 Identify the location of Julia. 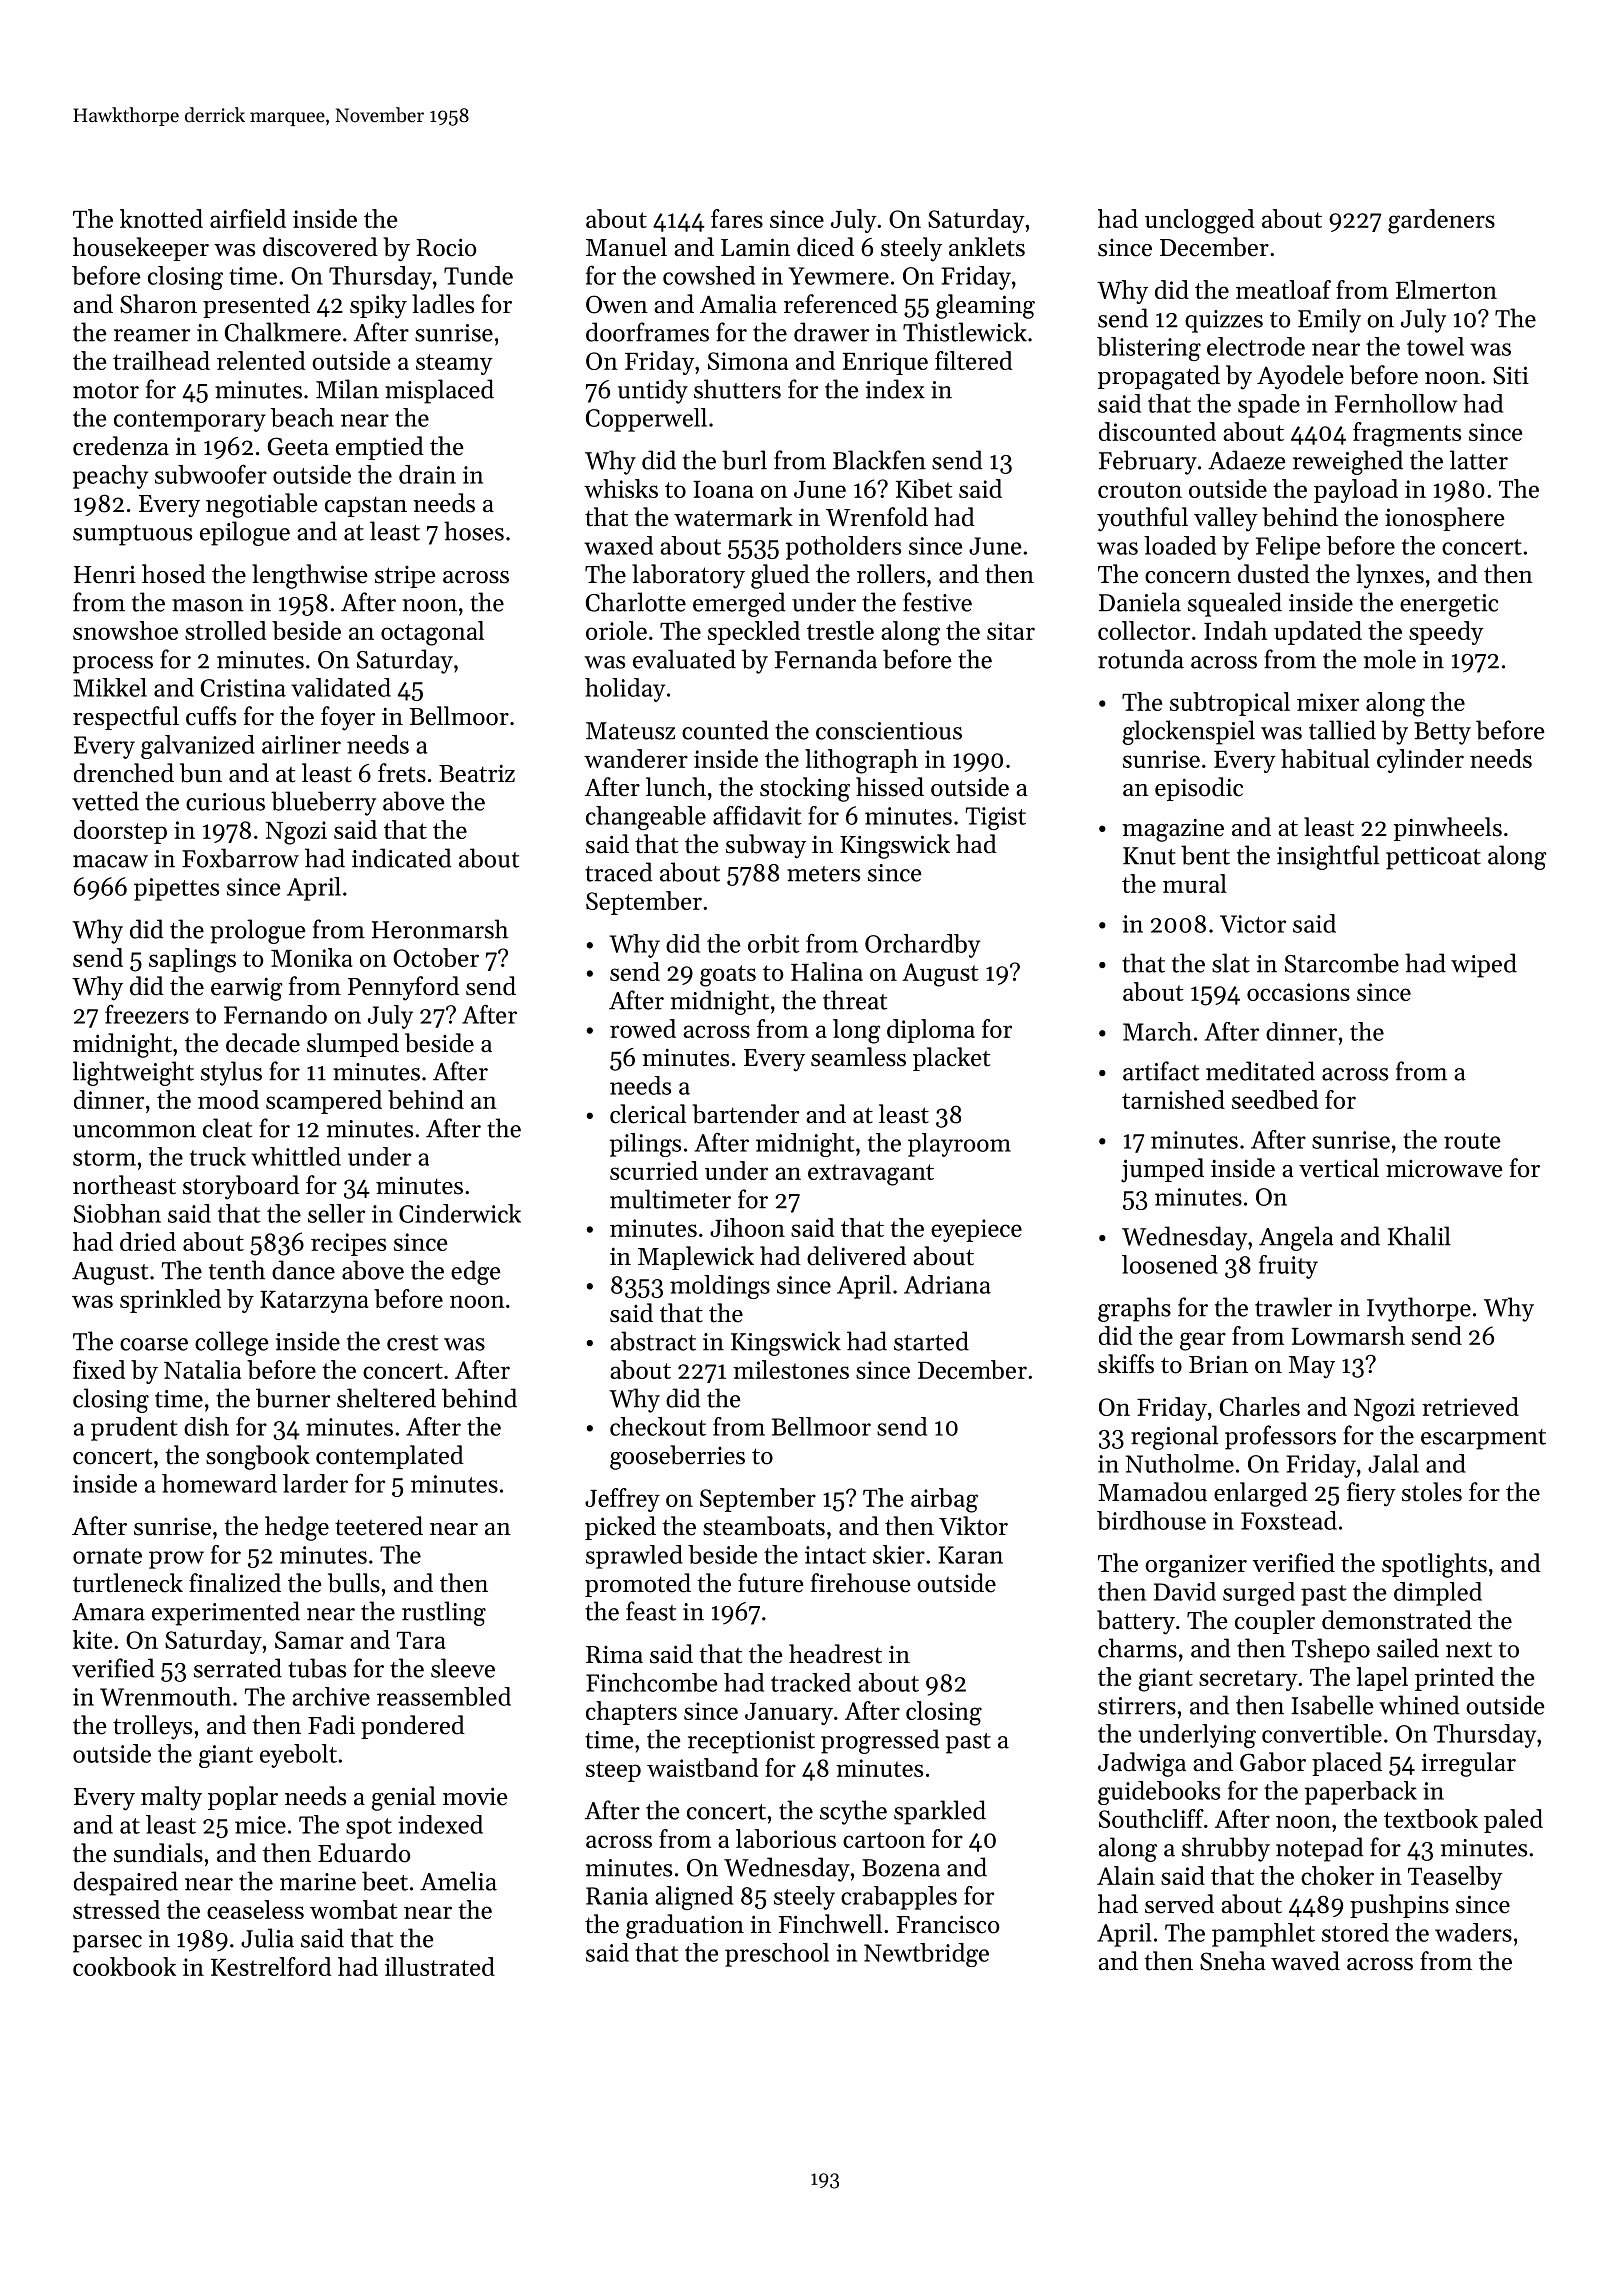
(267, 1938).
